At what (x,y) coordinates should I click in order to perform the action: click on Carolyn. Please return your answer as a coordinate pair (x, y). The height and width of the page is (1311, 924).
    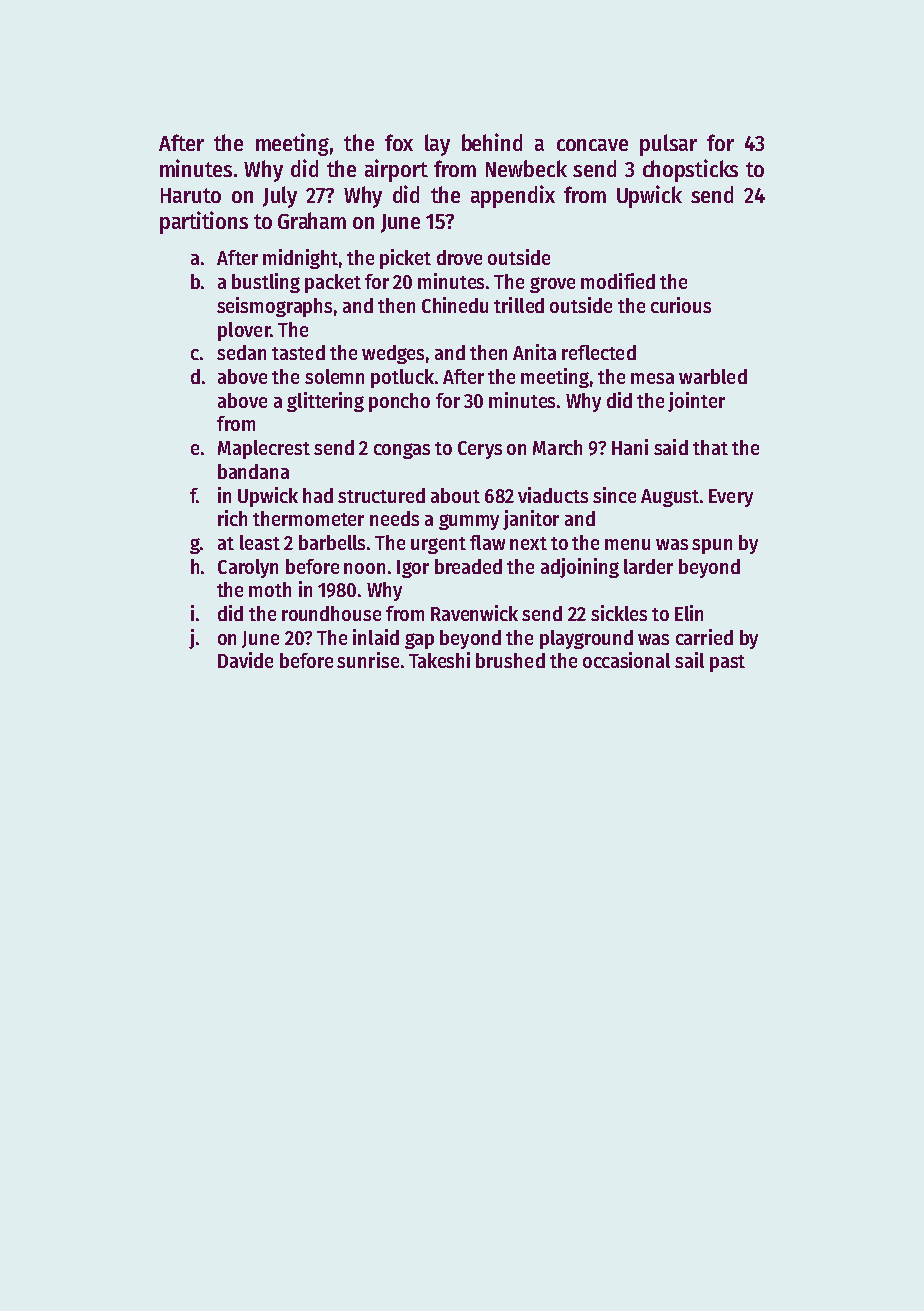
    Looking at the image, I should click on (248, 568).
